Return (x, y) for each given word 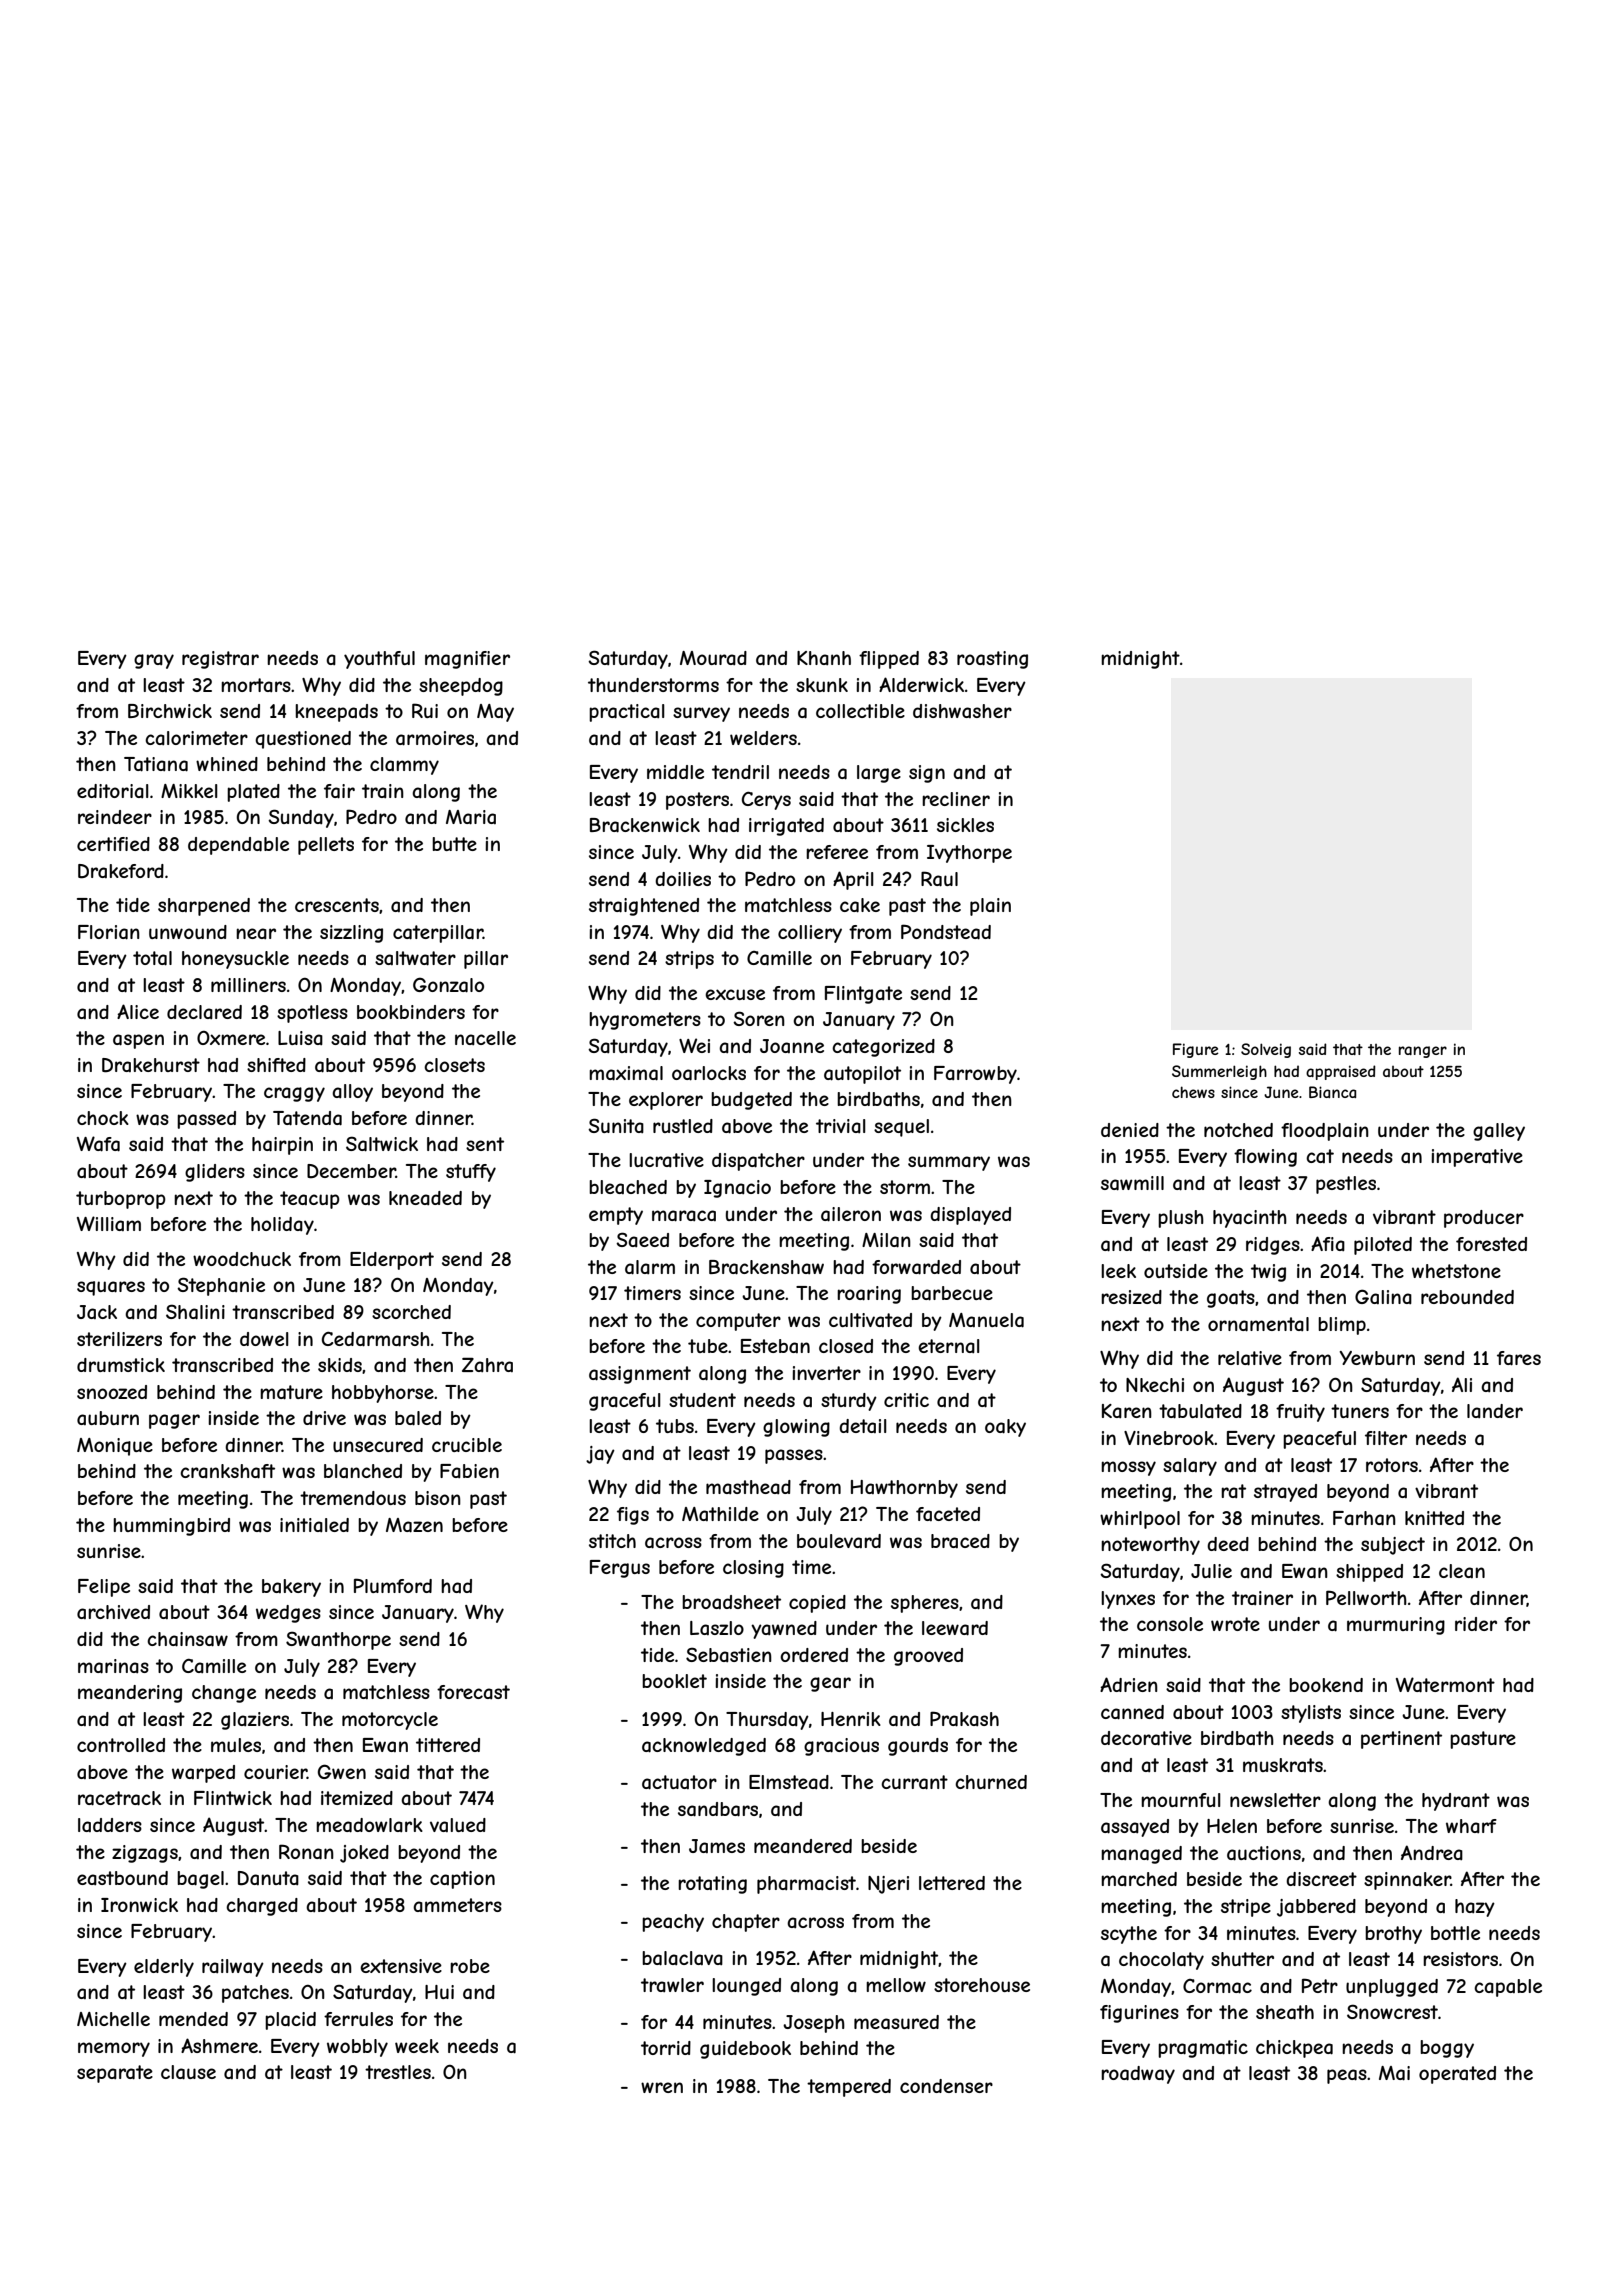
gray (154, 661)
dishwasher (962, 711)
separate (115, 2074)
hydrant (1456, 1802)
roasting (992, 660)
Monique (115, 1447)
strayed (1285, 1493)
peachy (673, 1923)
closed (846, 1346)
